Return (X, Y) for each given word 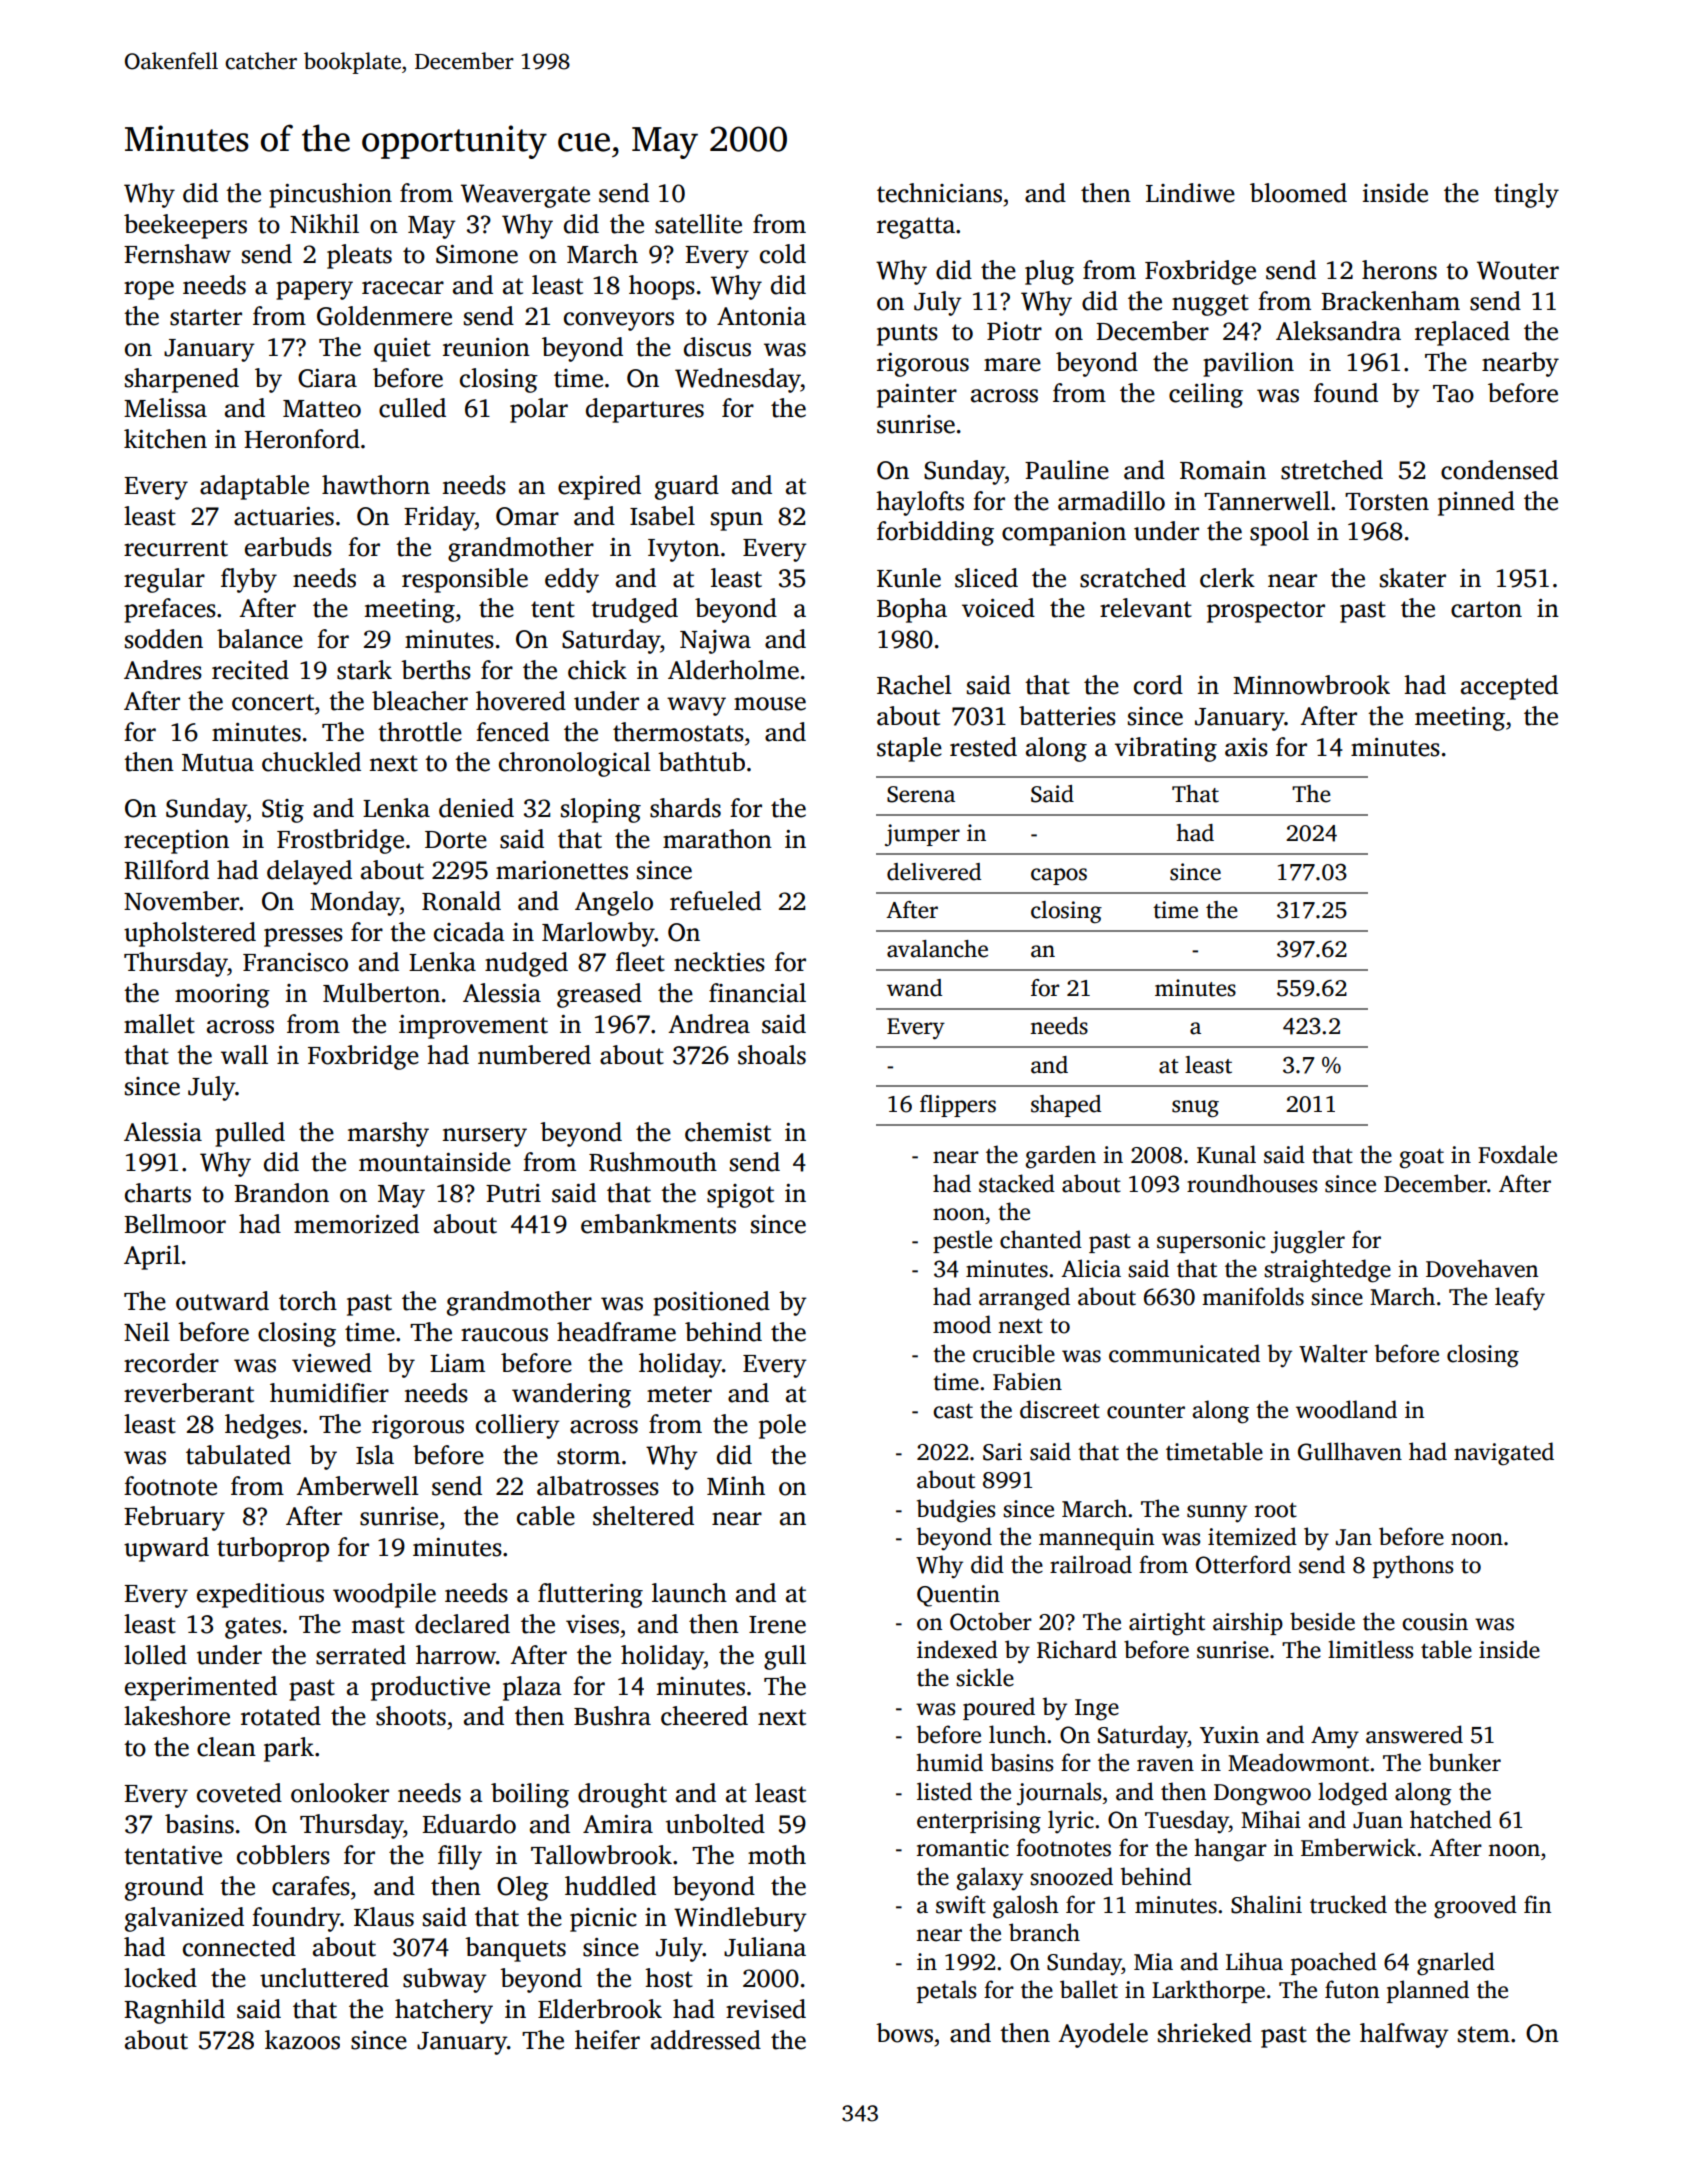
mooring (222, 996)
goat (1422, 1159)
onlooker (340, 1793)
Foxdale (1517, 1154)
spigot (740, 1196)
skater (1413, 578)
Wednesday (738, 380)
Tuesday (1187, 1822)
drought (622, 1795)
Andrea (709, 1024)
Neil (147, 1332)
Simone (477, 254)
